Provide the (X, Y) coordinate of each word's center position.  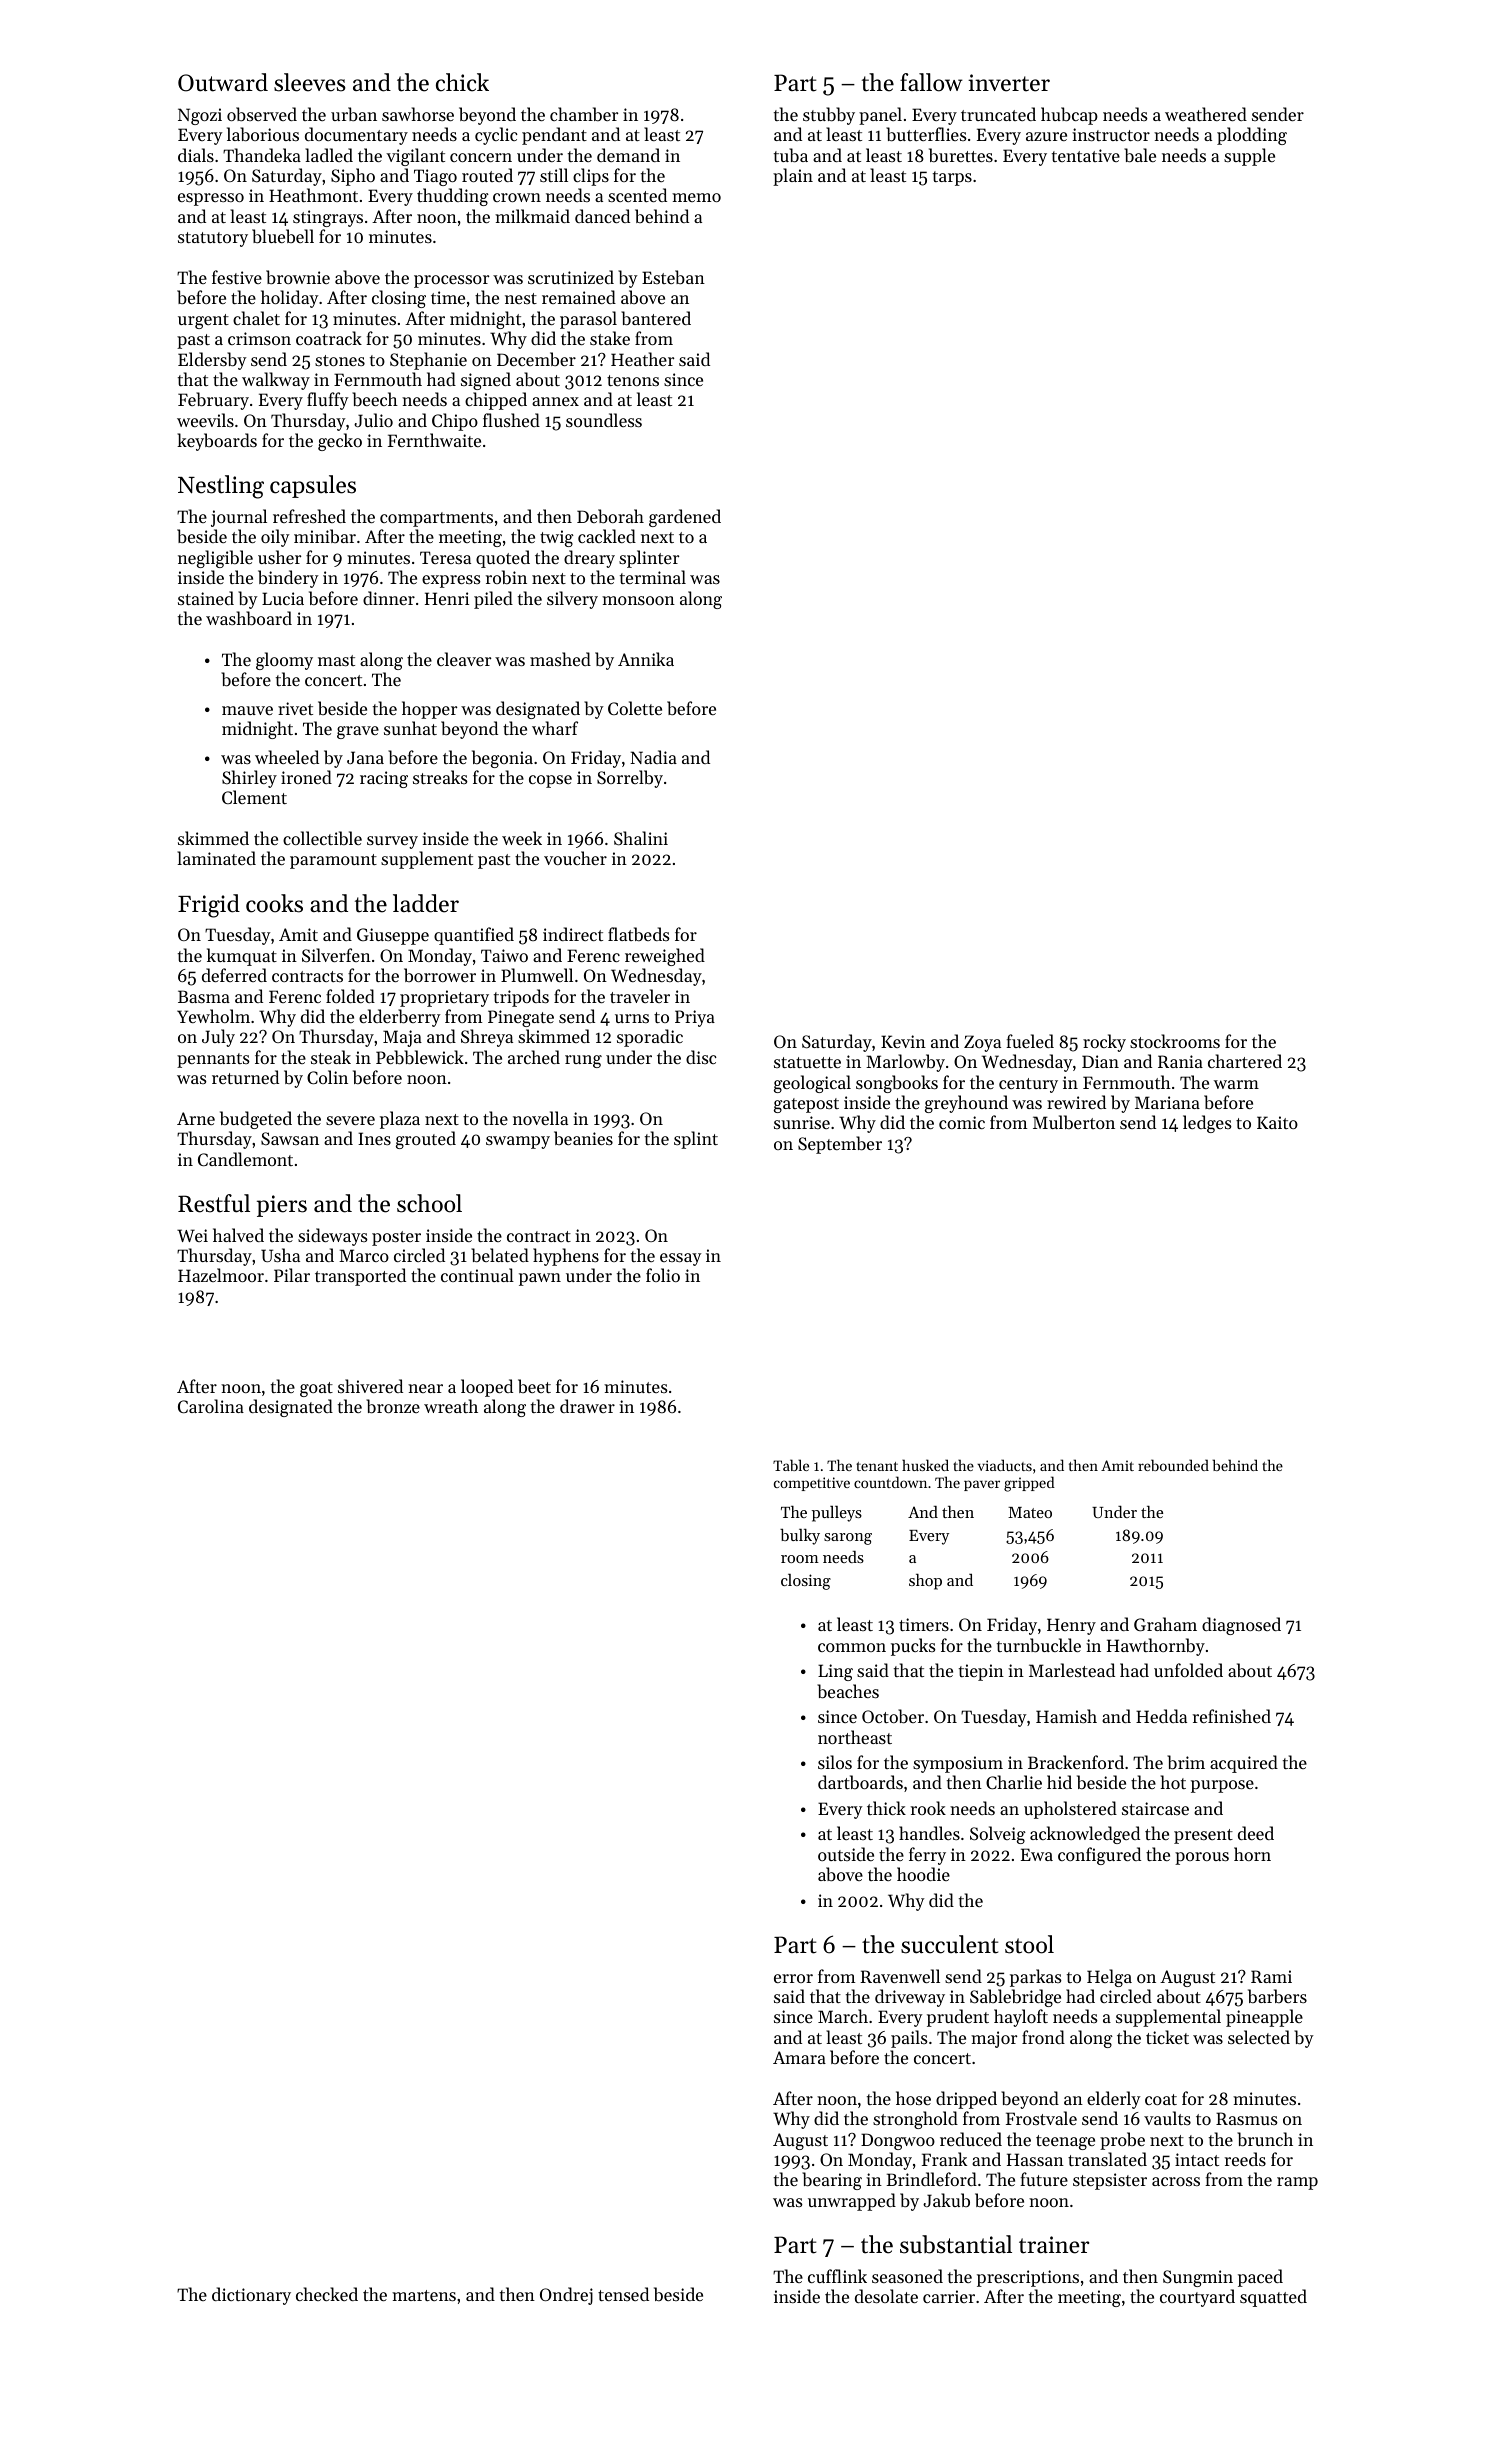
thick (886, 1808)
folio (663, 1275)
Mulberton (1074, 1122)
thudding (453, 197)
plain (793, 177)
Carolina (211, 1406)
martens (424, 2295)
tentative (1086, 155)
